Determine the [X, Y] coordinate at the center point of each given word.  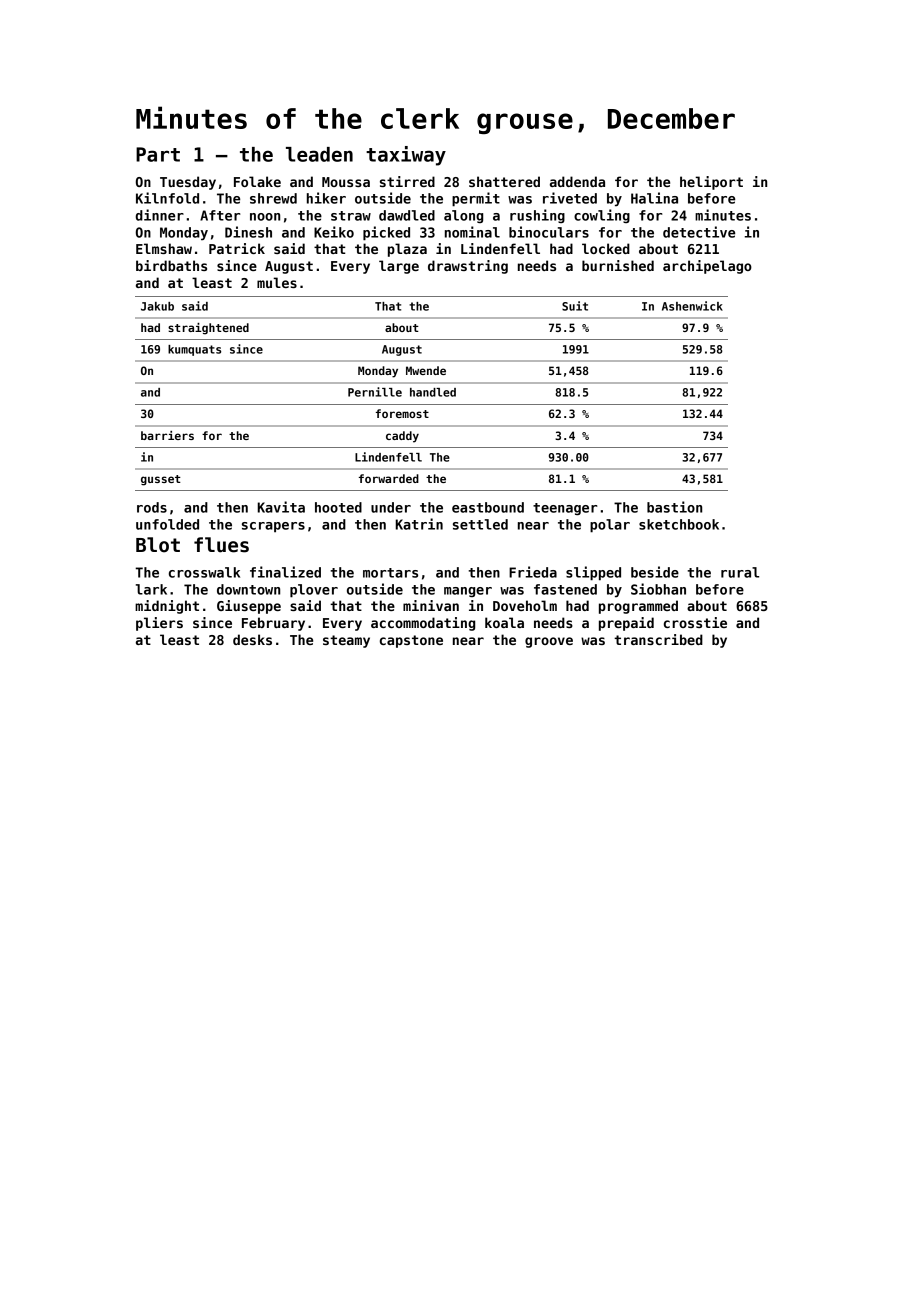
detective [699, 232]
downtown [248, 589]
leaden [319, 154]
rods [152, 507]
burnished [618, 265]
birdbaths [171, 265]
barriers [167, 435]
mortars [390, 573]
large [399, 267]
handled [433, 392]
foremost [402, 413]
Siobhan [658, 589]
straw [351, 216]
